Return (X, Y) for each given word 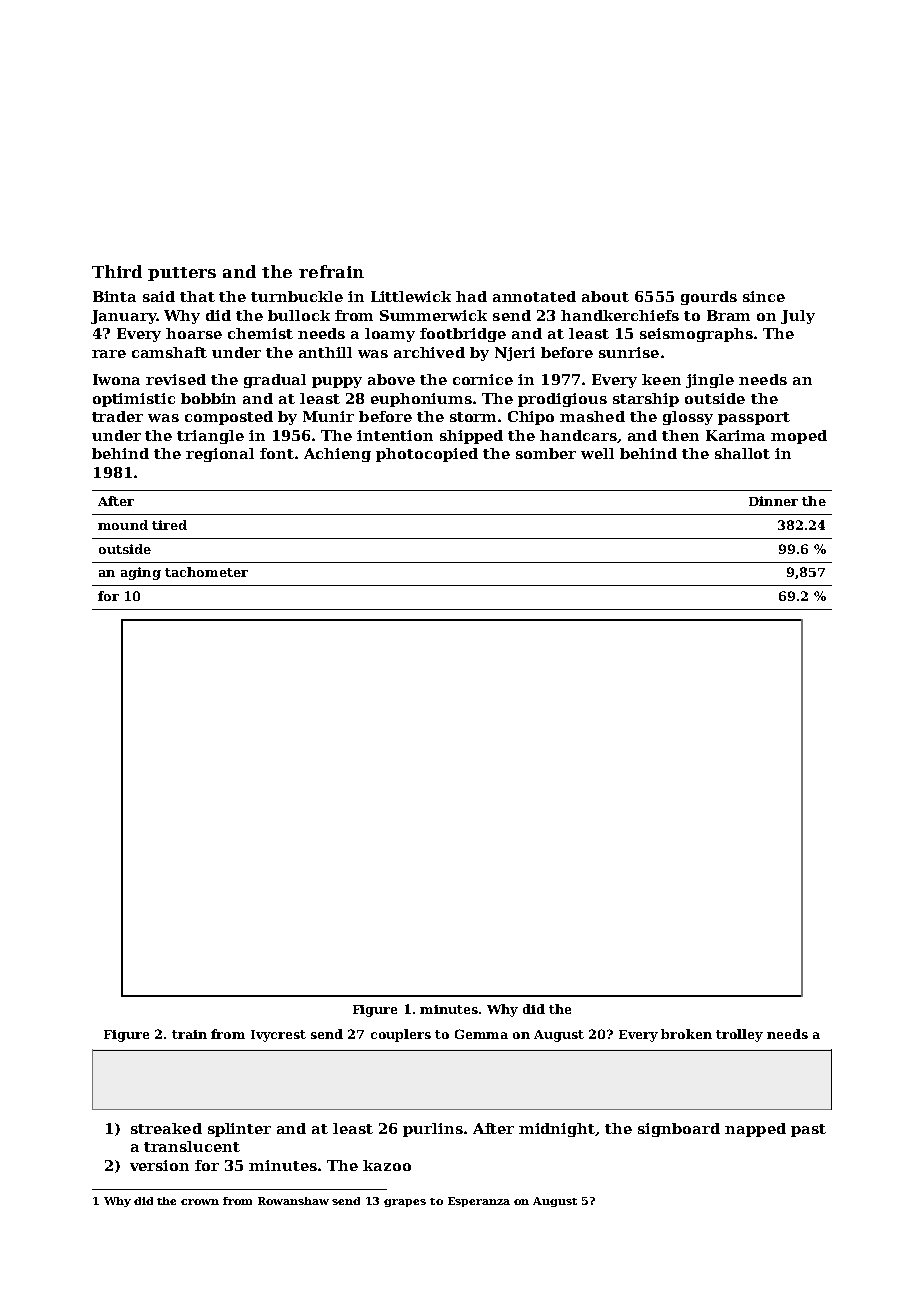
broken (686, 1034)
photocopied (427, 455)
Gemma (481, 1034)
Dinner (773, 501)
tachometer (206, 572)
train (189, 1034)
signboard (679, 1130)
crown (200, 1202)
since (764, 296)
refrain (331, 271)
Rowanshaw (293, 1201)
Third (117, 271)
